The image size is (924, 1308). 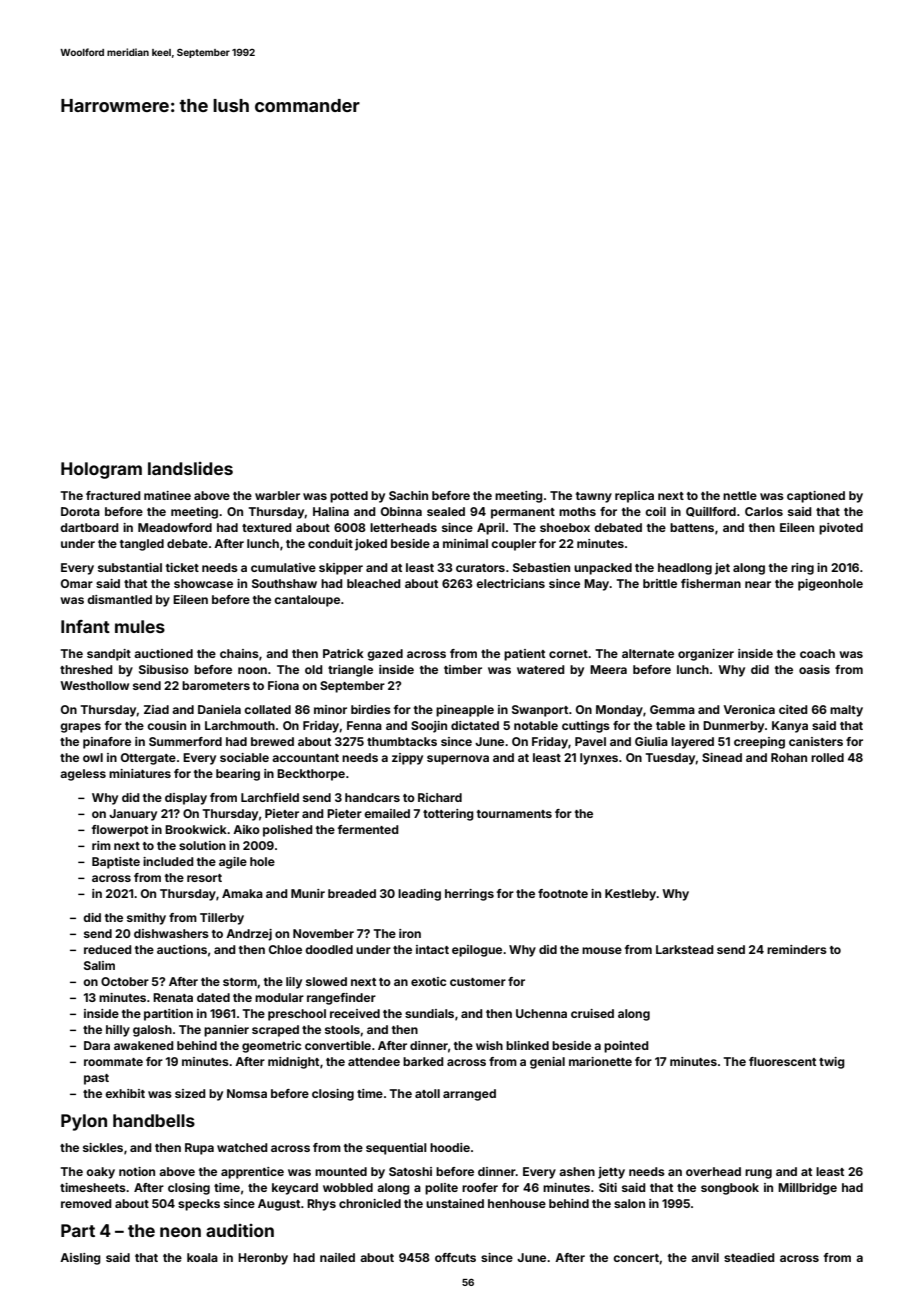 I want to click on Aisling, so click(x=80, y=1259).
